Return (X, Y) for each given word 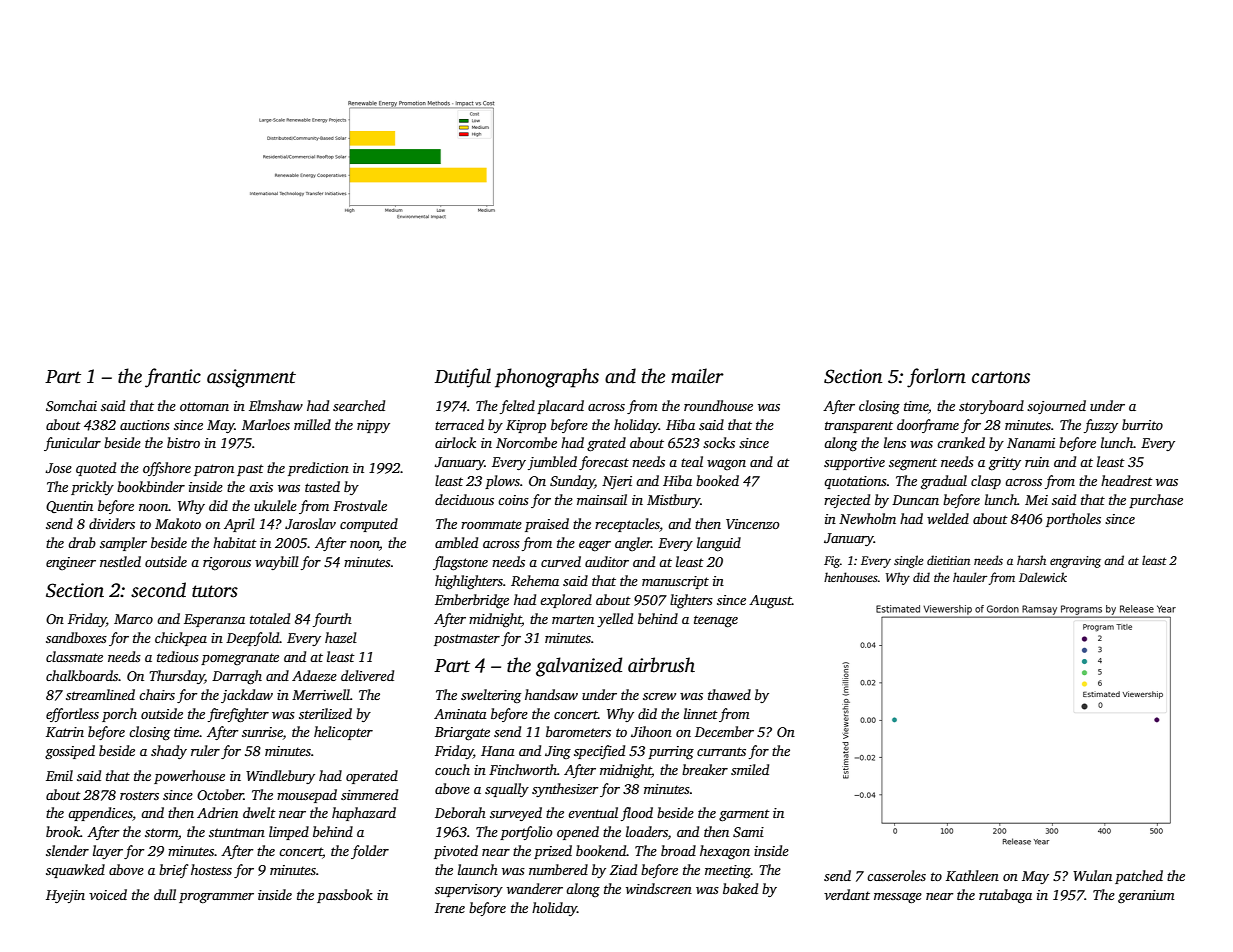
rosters (139, 795)
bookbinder (151, 486)
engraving (1075, 562)
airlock (455, 442)
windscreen (659, 888)
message (898, 898)
